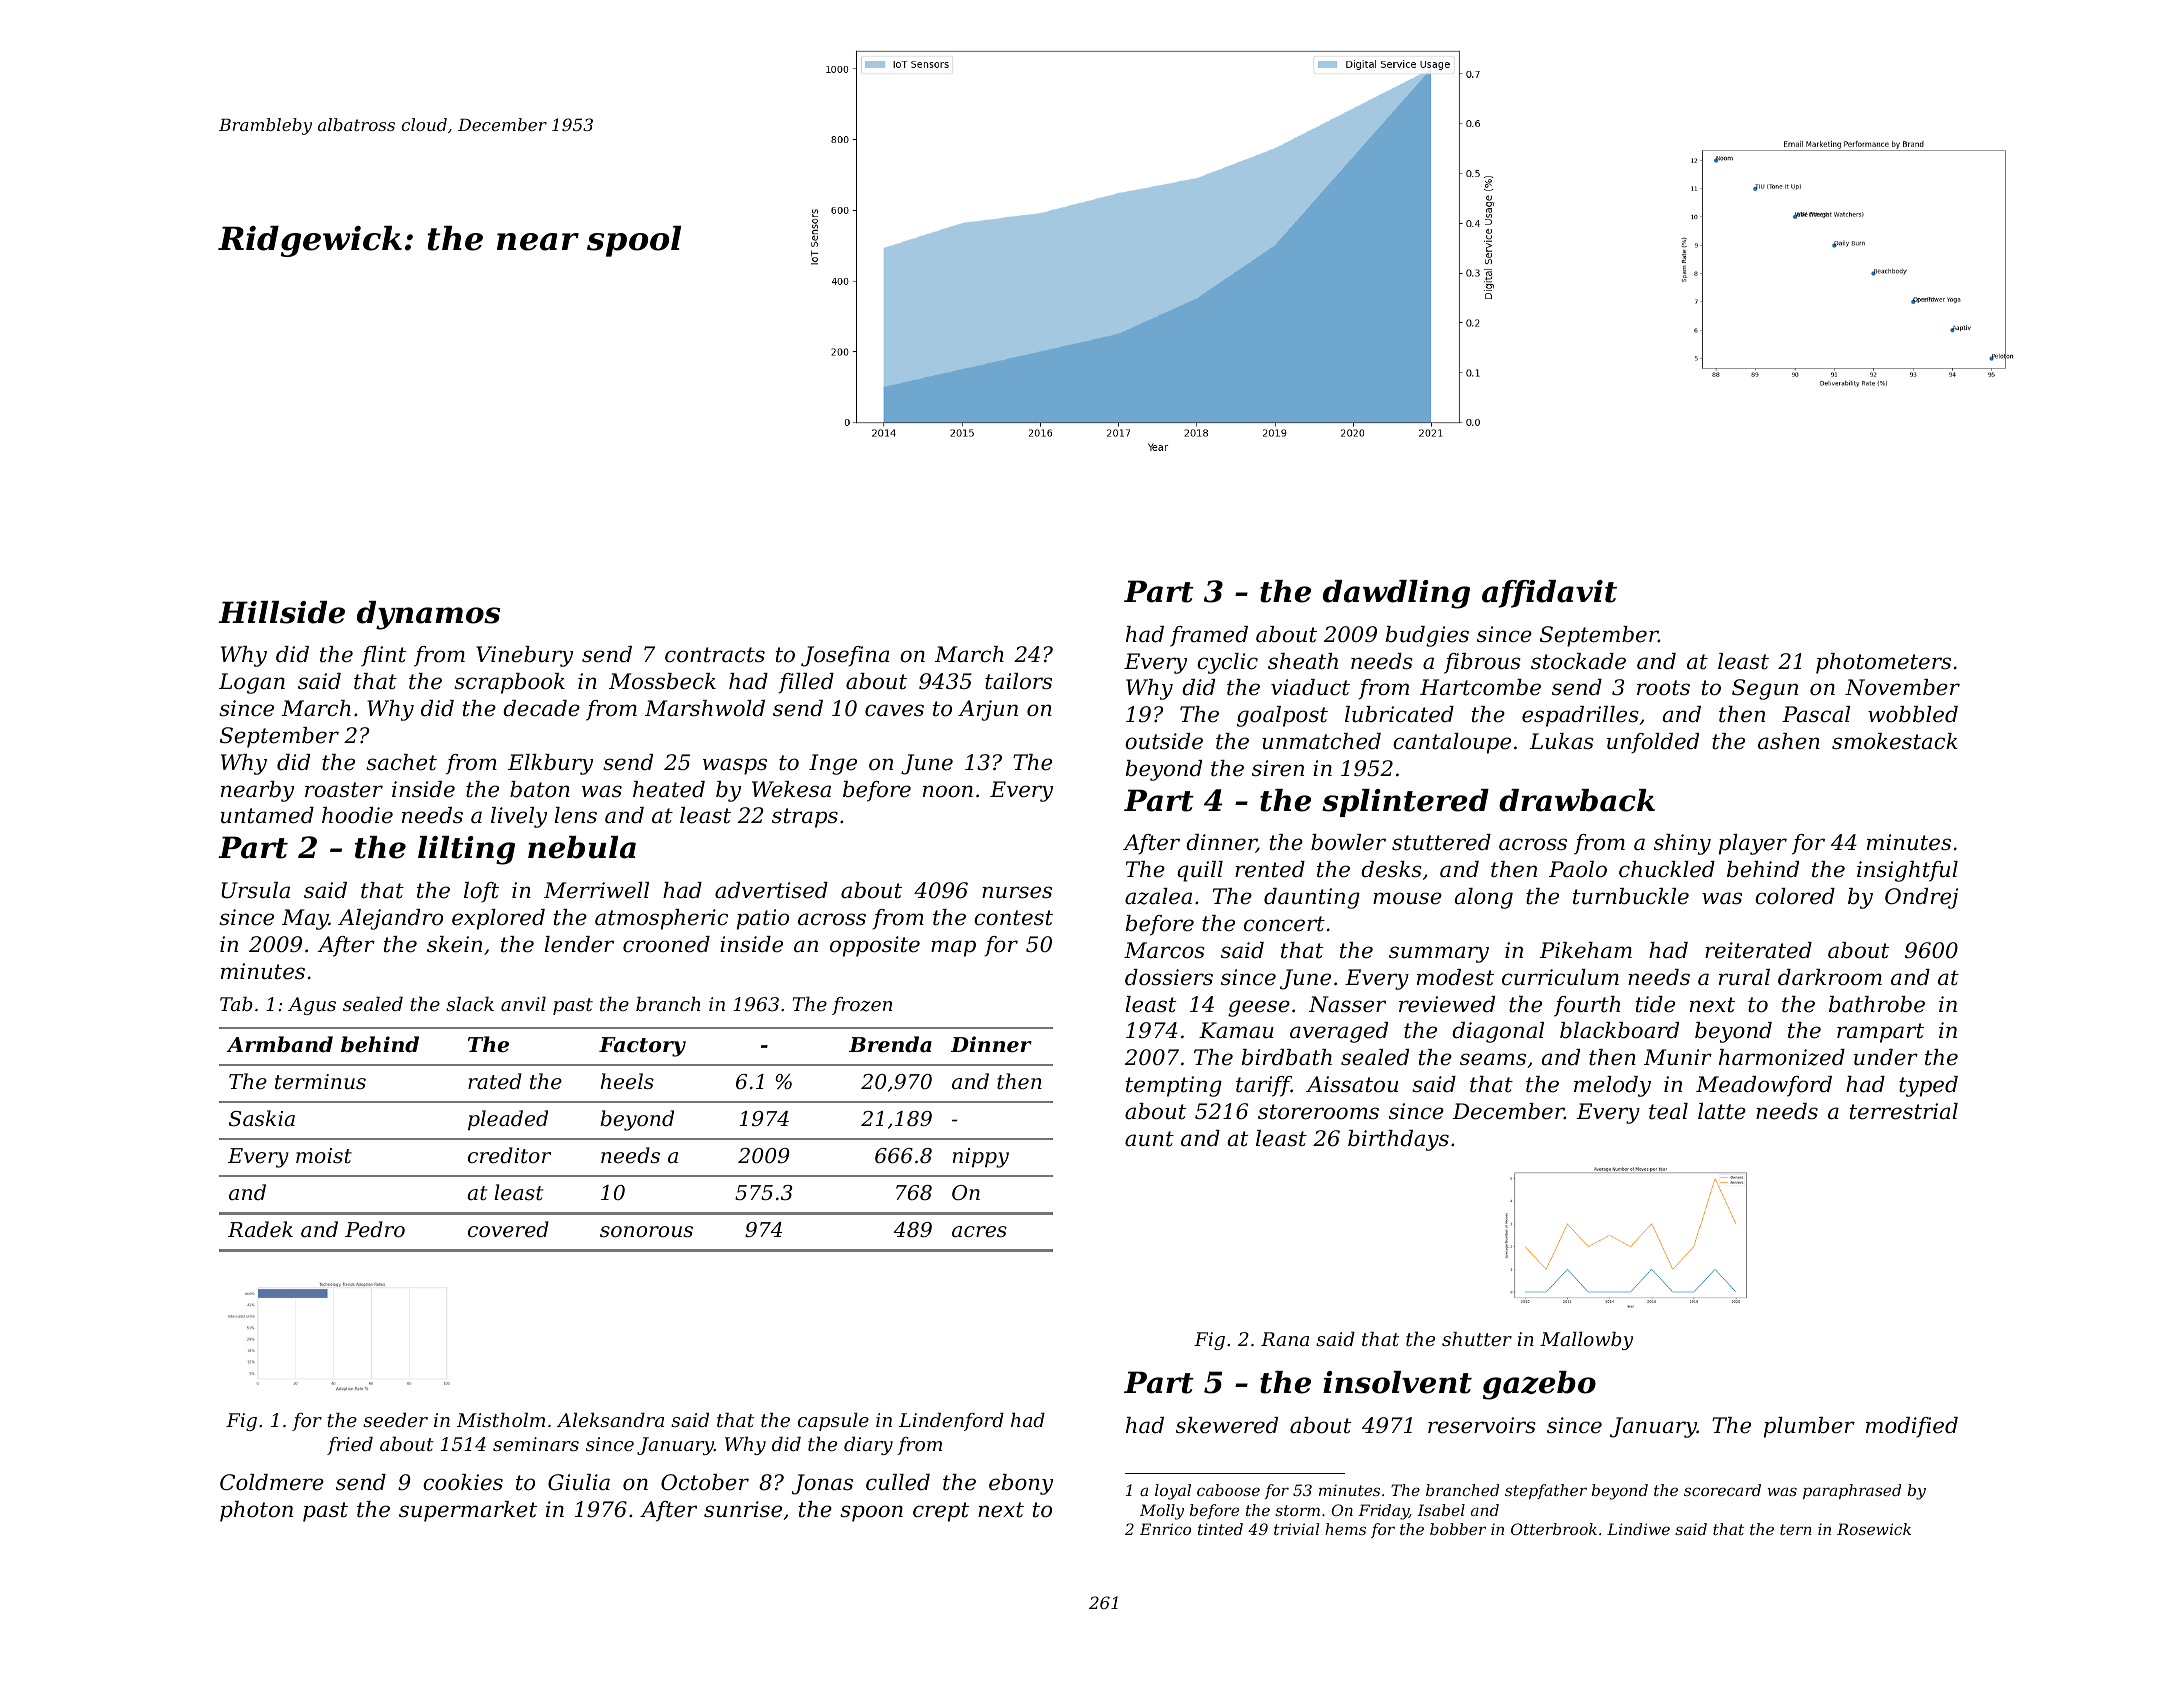 Image resolution: width=2178 pixels, height=1683 pixels. Describe the element at coordinates (948, 791) in the screenshot. I see `noon` at that location.
